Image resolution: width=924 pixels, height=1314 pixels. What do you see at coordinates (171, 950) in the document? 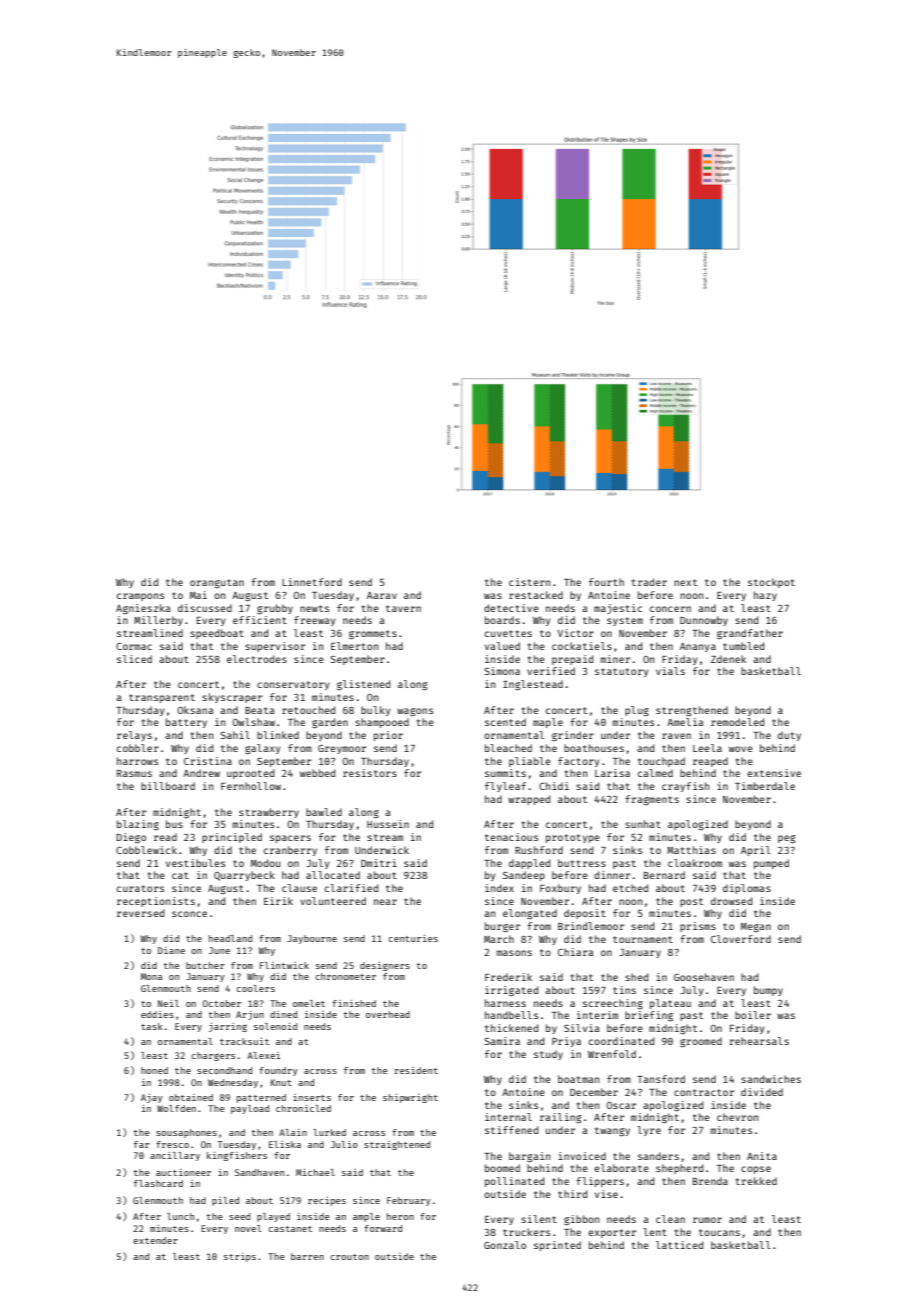
I see `Diane` at bounding box center [171, 950].
